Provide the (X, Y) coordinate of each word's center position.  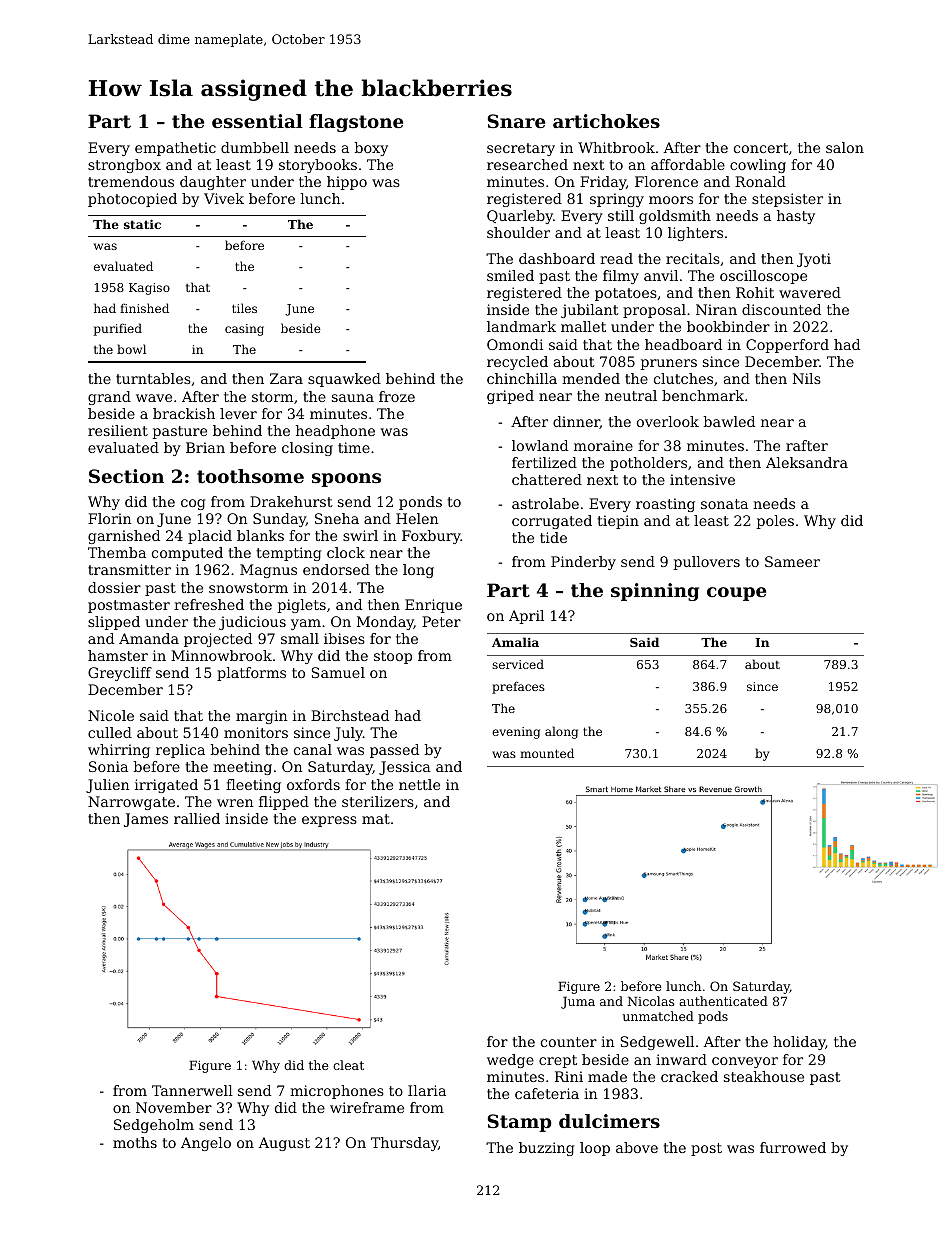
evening (516, 733)
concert (761, 148)
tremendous (131, 181)
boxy (371, 149)
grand (109, 398)
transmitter (129, 569)
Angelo (206, 1144)
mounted (547, 753)
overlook (668, 421)
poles (775, 522)
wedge (510, 1061)
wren (235, 803)
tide (553, 537)
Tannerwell (192, 1090)
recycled (517, 363)
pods (713, 1017)
